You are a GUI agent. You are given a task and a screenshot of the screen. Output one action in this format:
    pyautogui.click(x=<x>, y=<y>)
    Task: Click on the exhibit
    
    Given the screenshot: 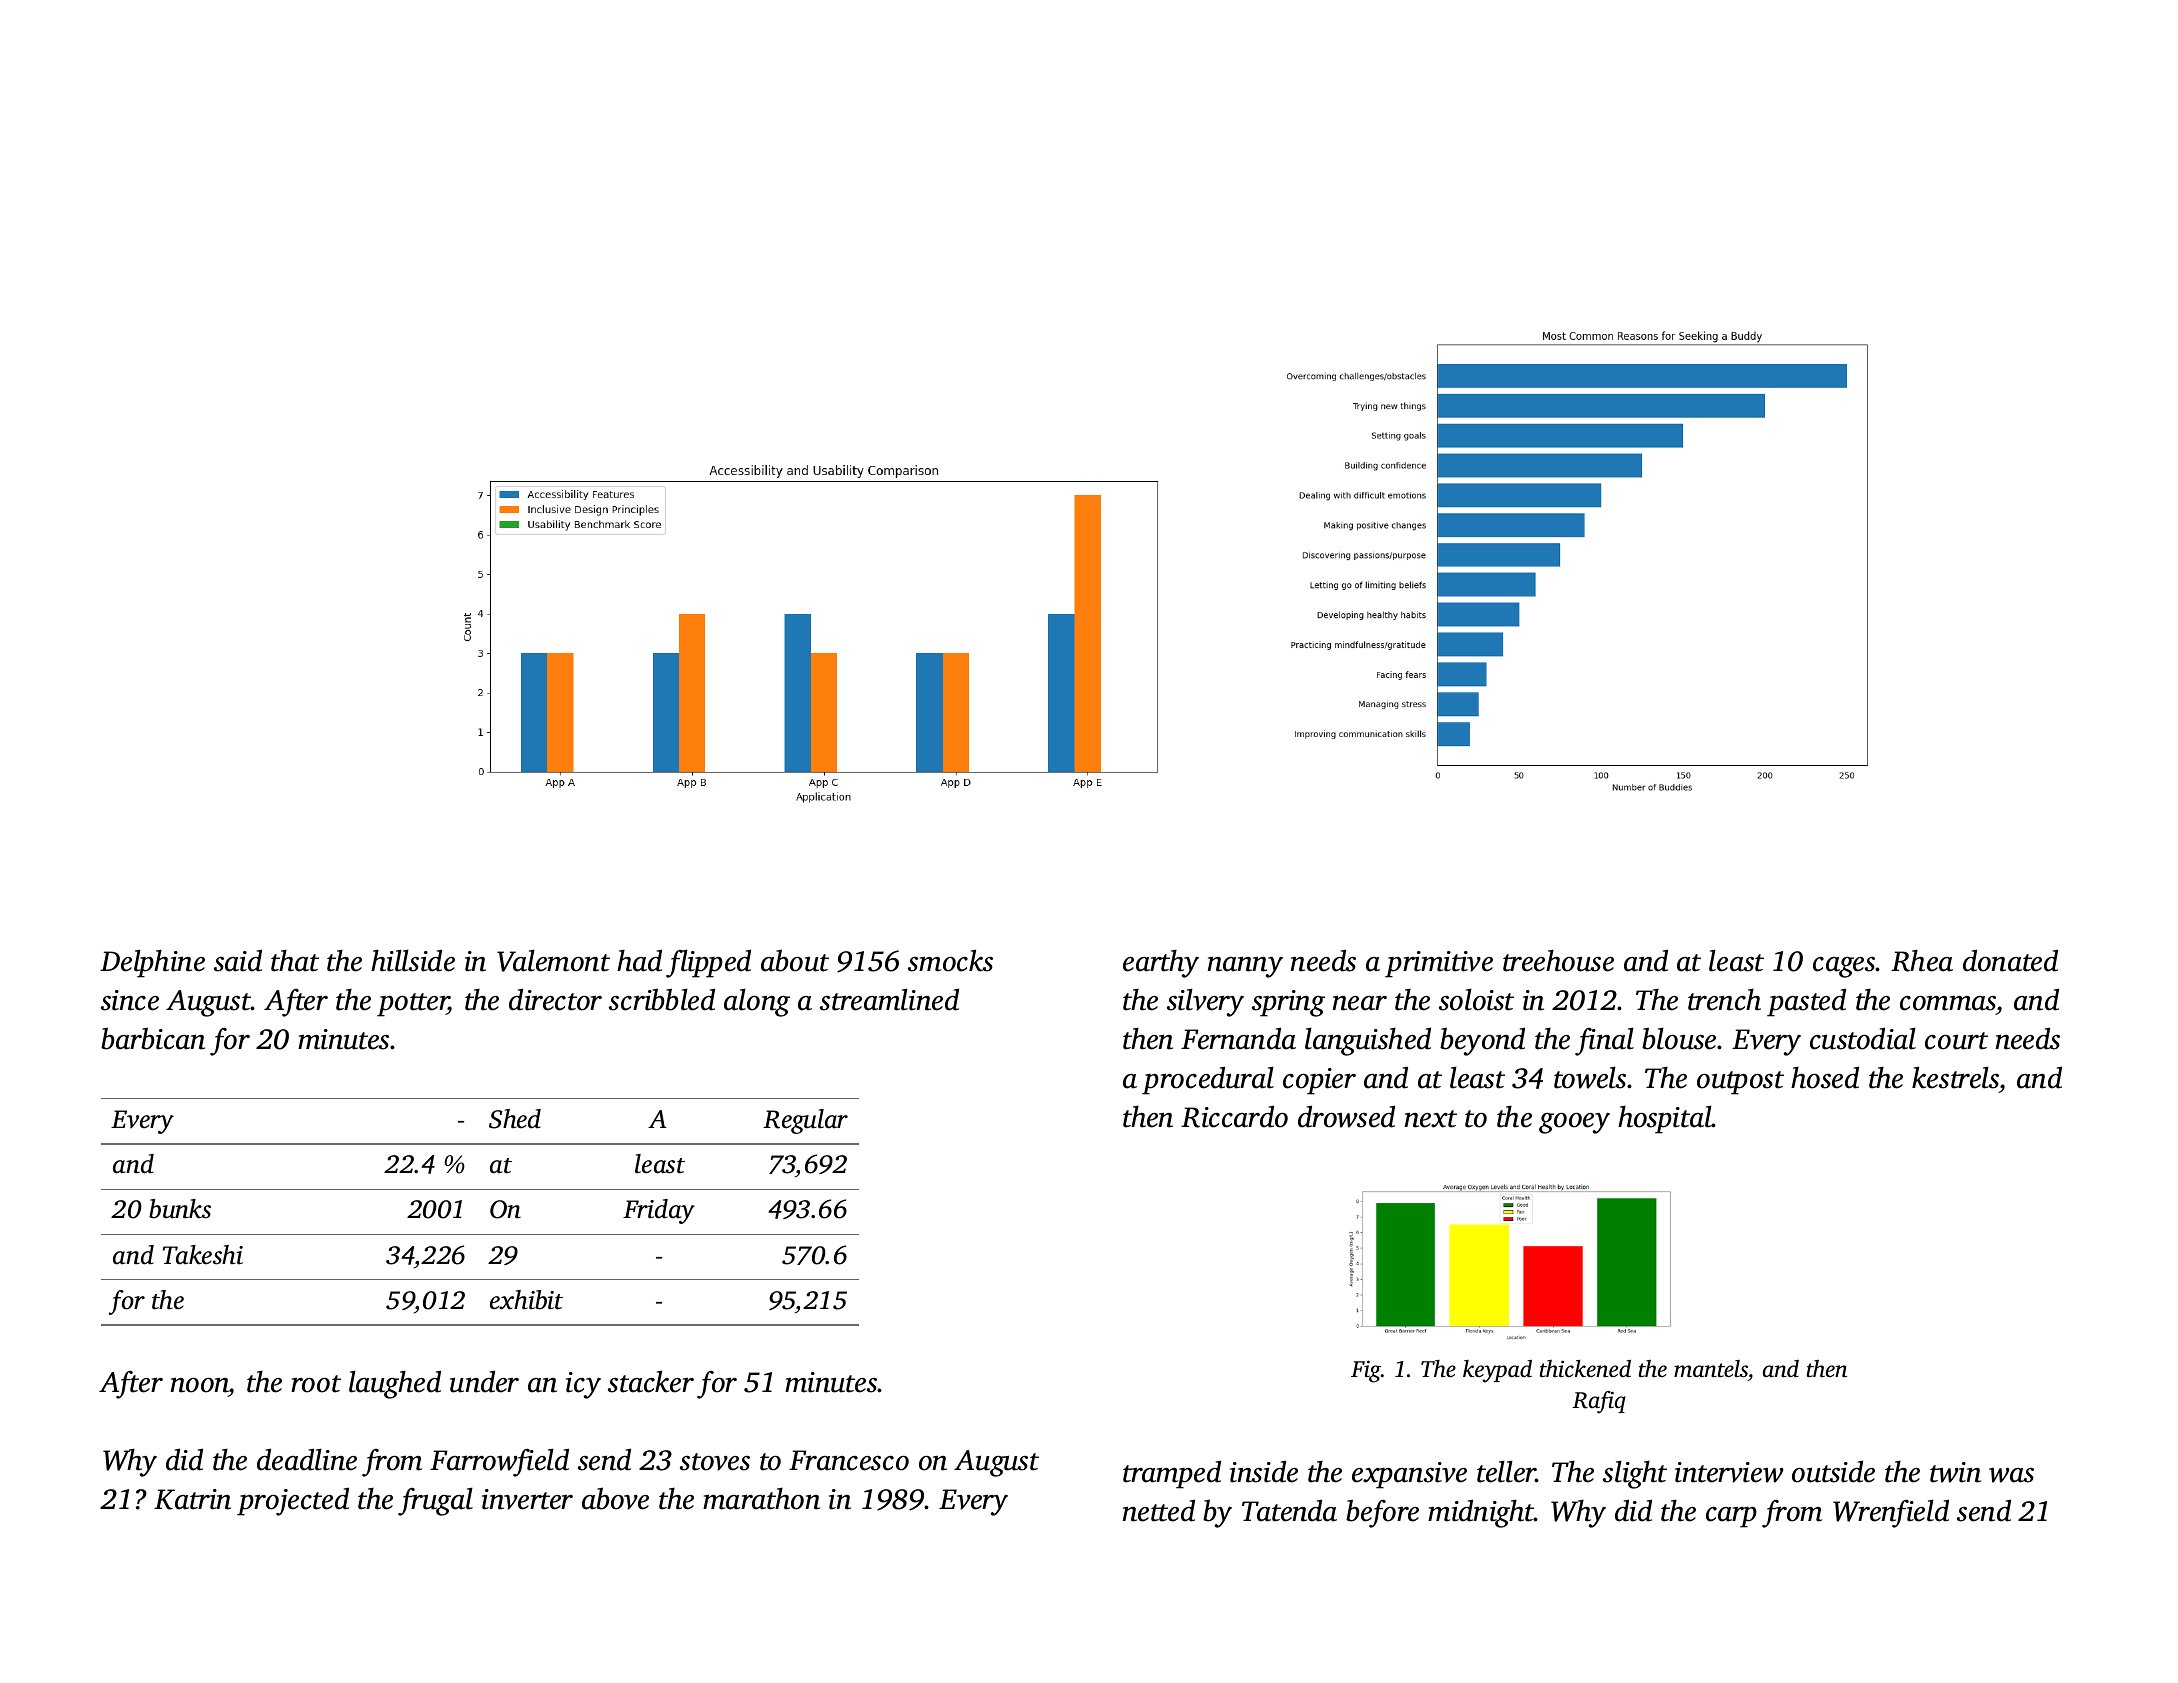 What is the action you would take?
    pyautogui.click(x=526, y=1300)
